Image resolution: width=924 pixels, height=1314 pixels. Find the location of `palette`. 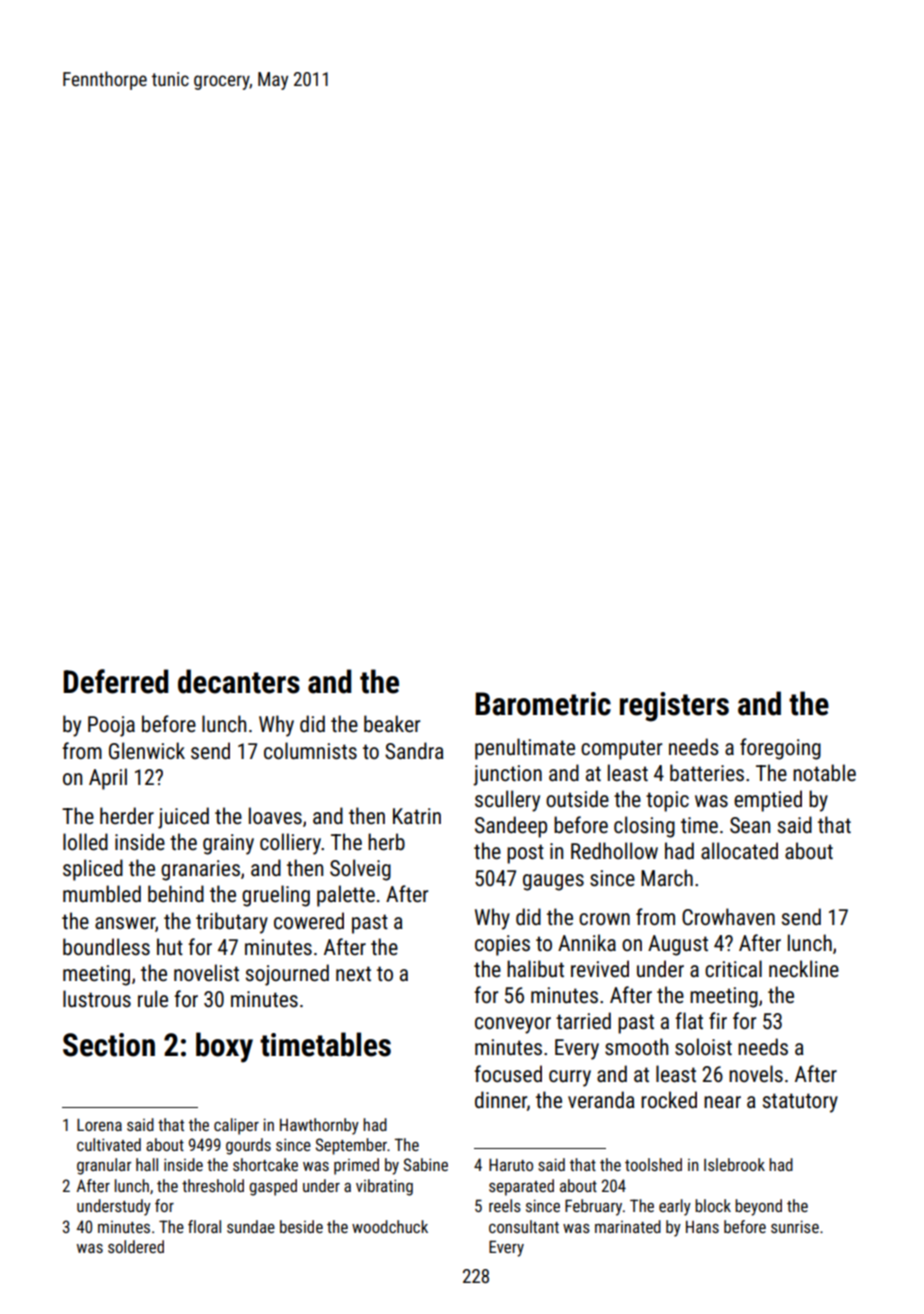

palette is located at coordinates (346, 896).
